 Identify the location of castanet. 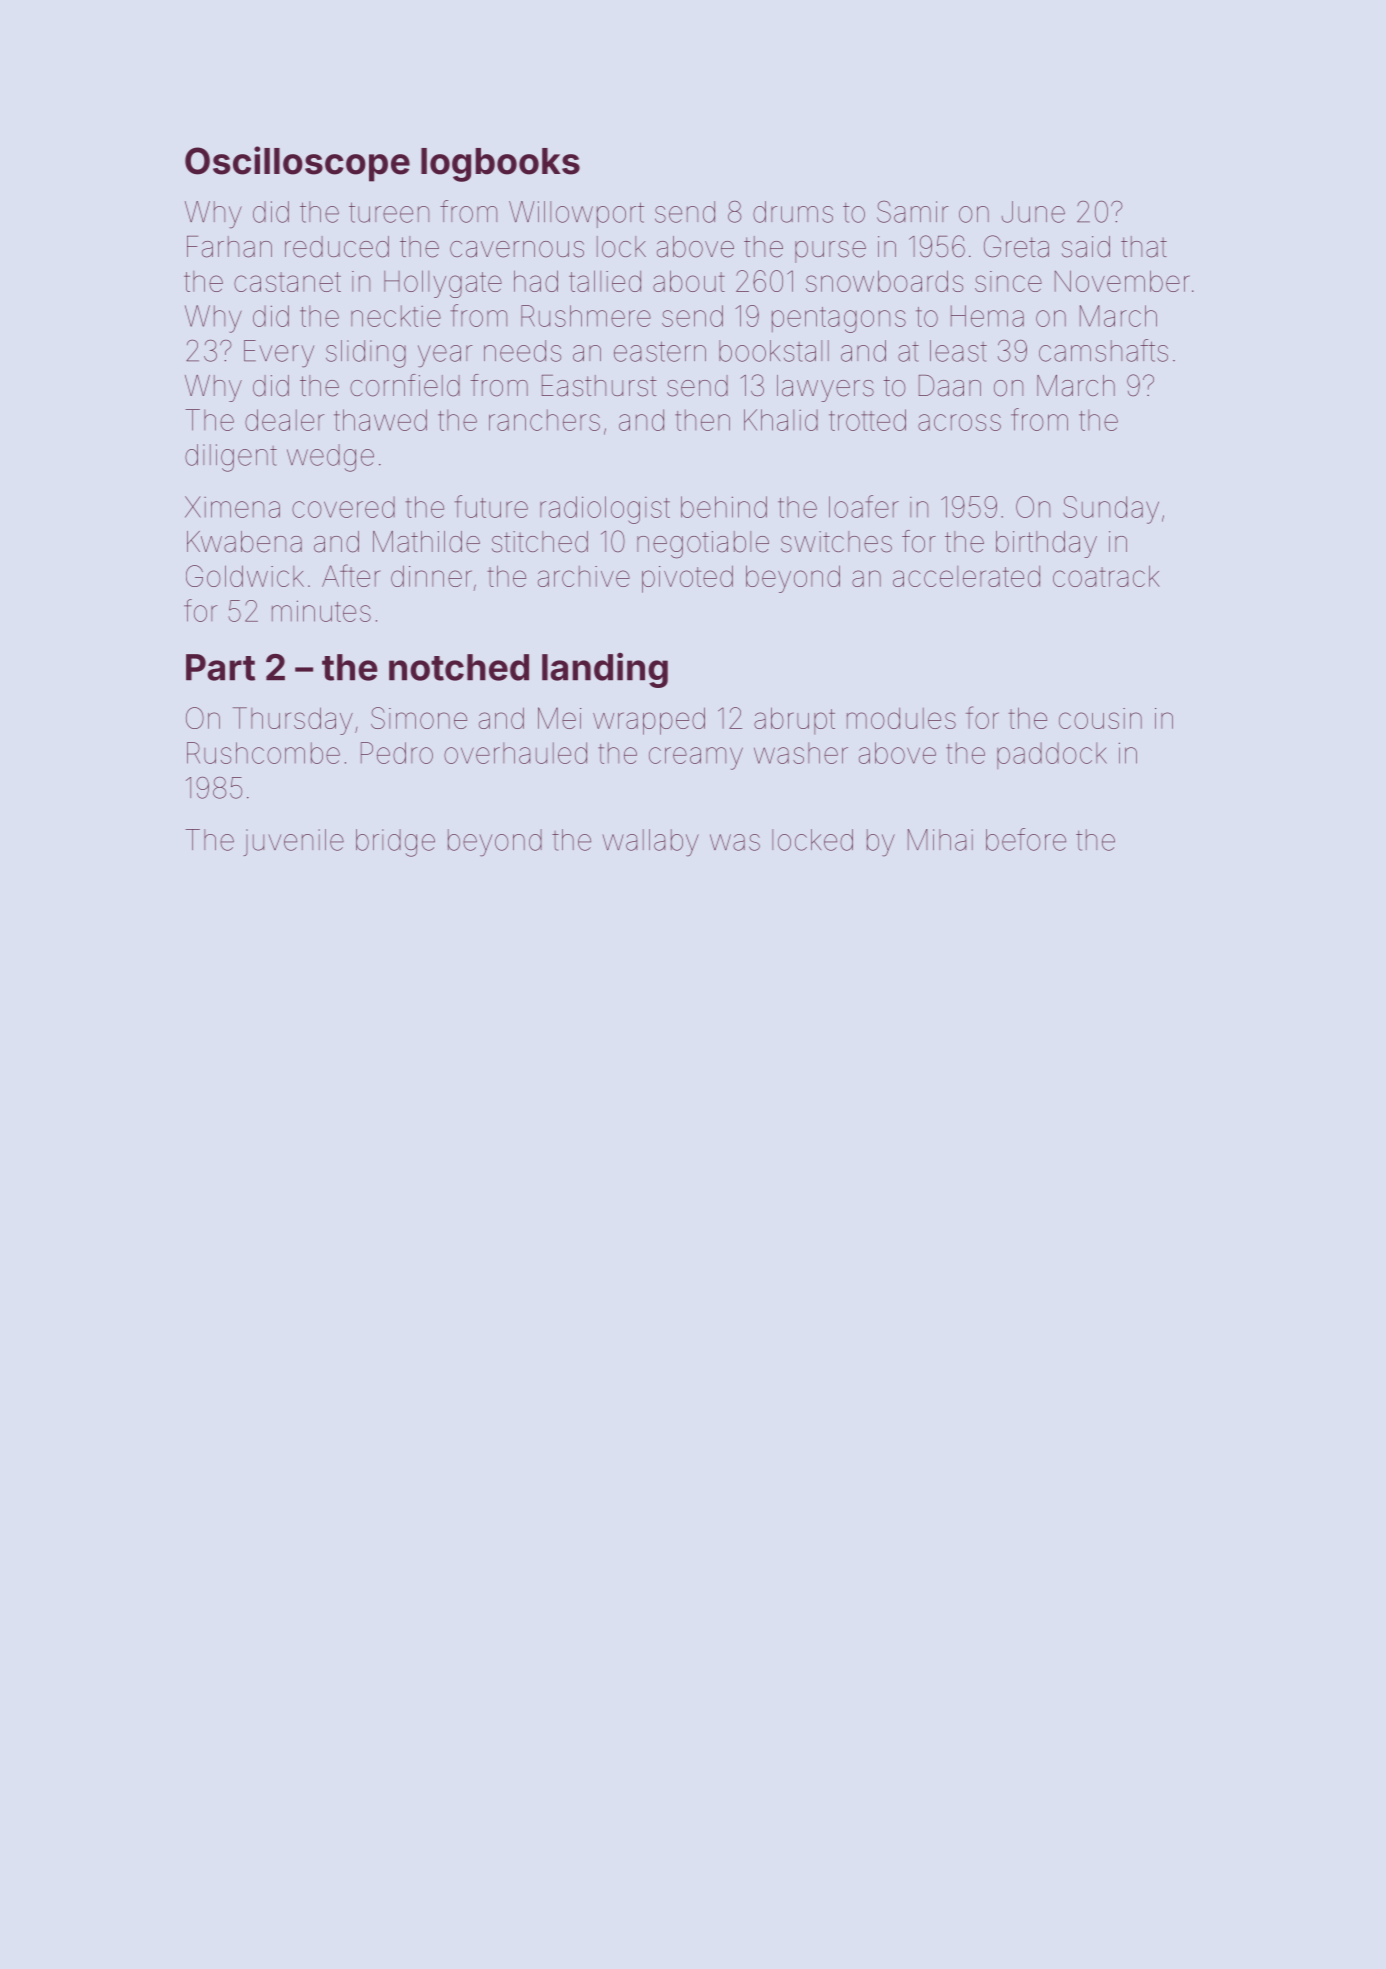
(287, 282).
